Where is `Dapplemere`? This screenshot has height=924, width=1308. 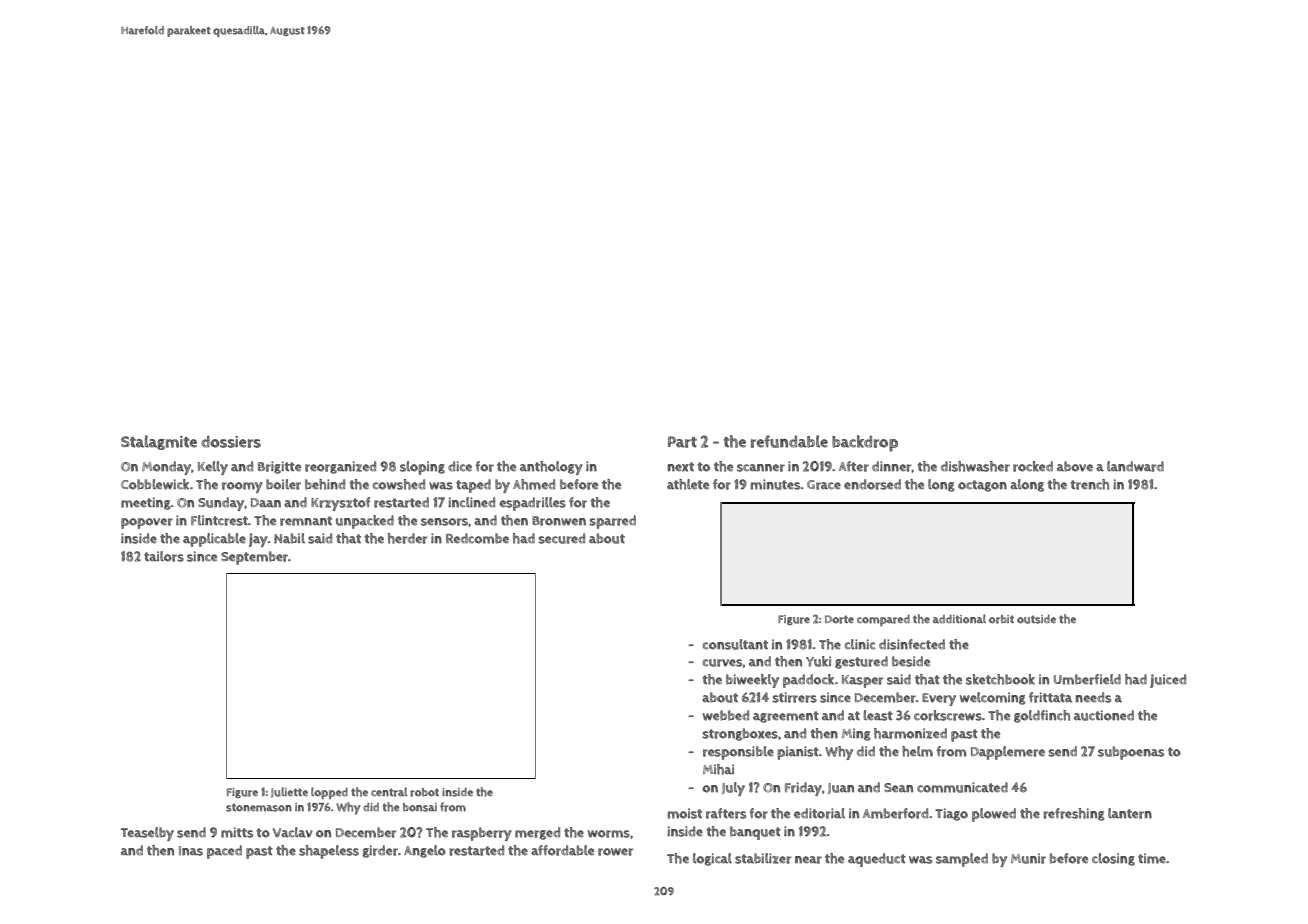
Dapplemere is located at coordinates (1008, 753).
